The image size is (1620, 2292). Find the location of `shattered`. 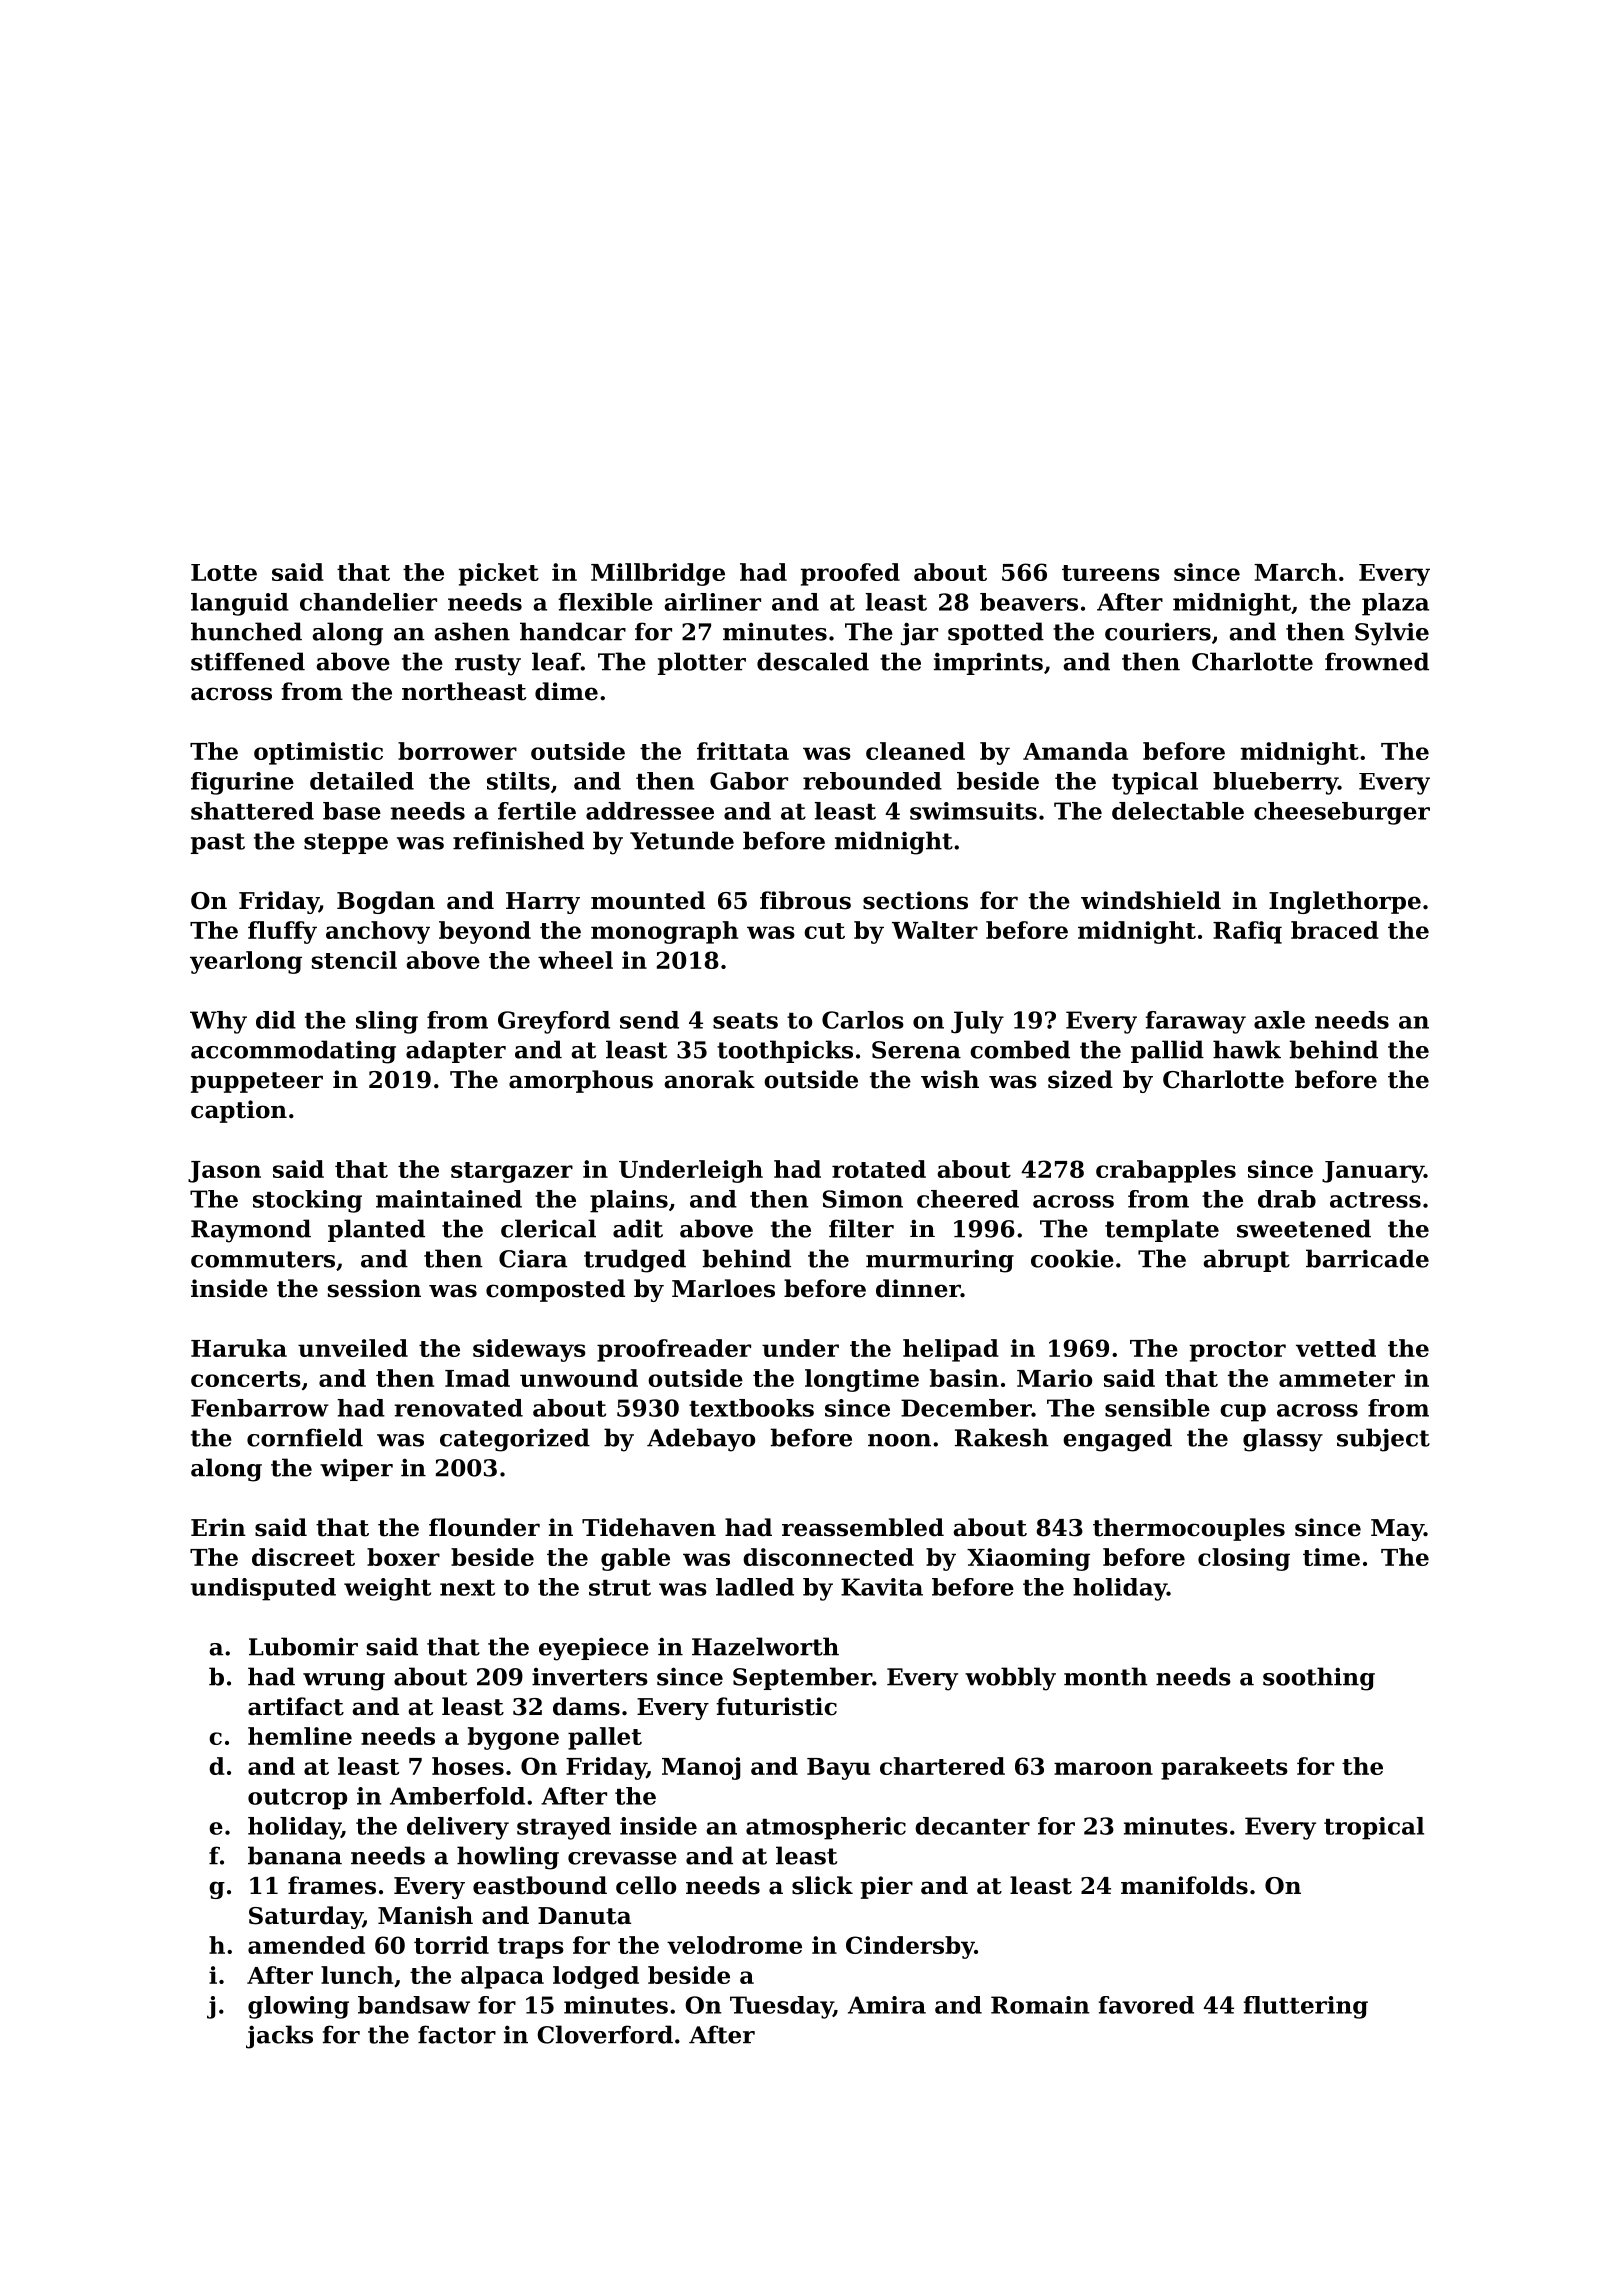

shattered is located at coordinates (252, 811).
